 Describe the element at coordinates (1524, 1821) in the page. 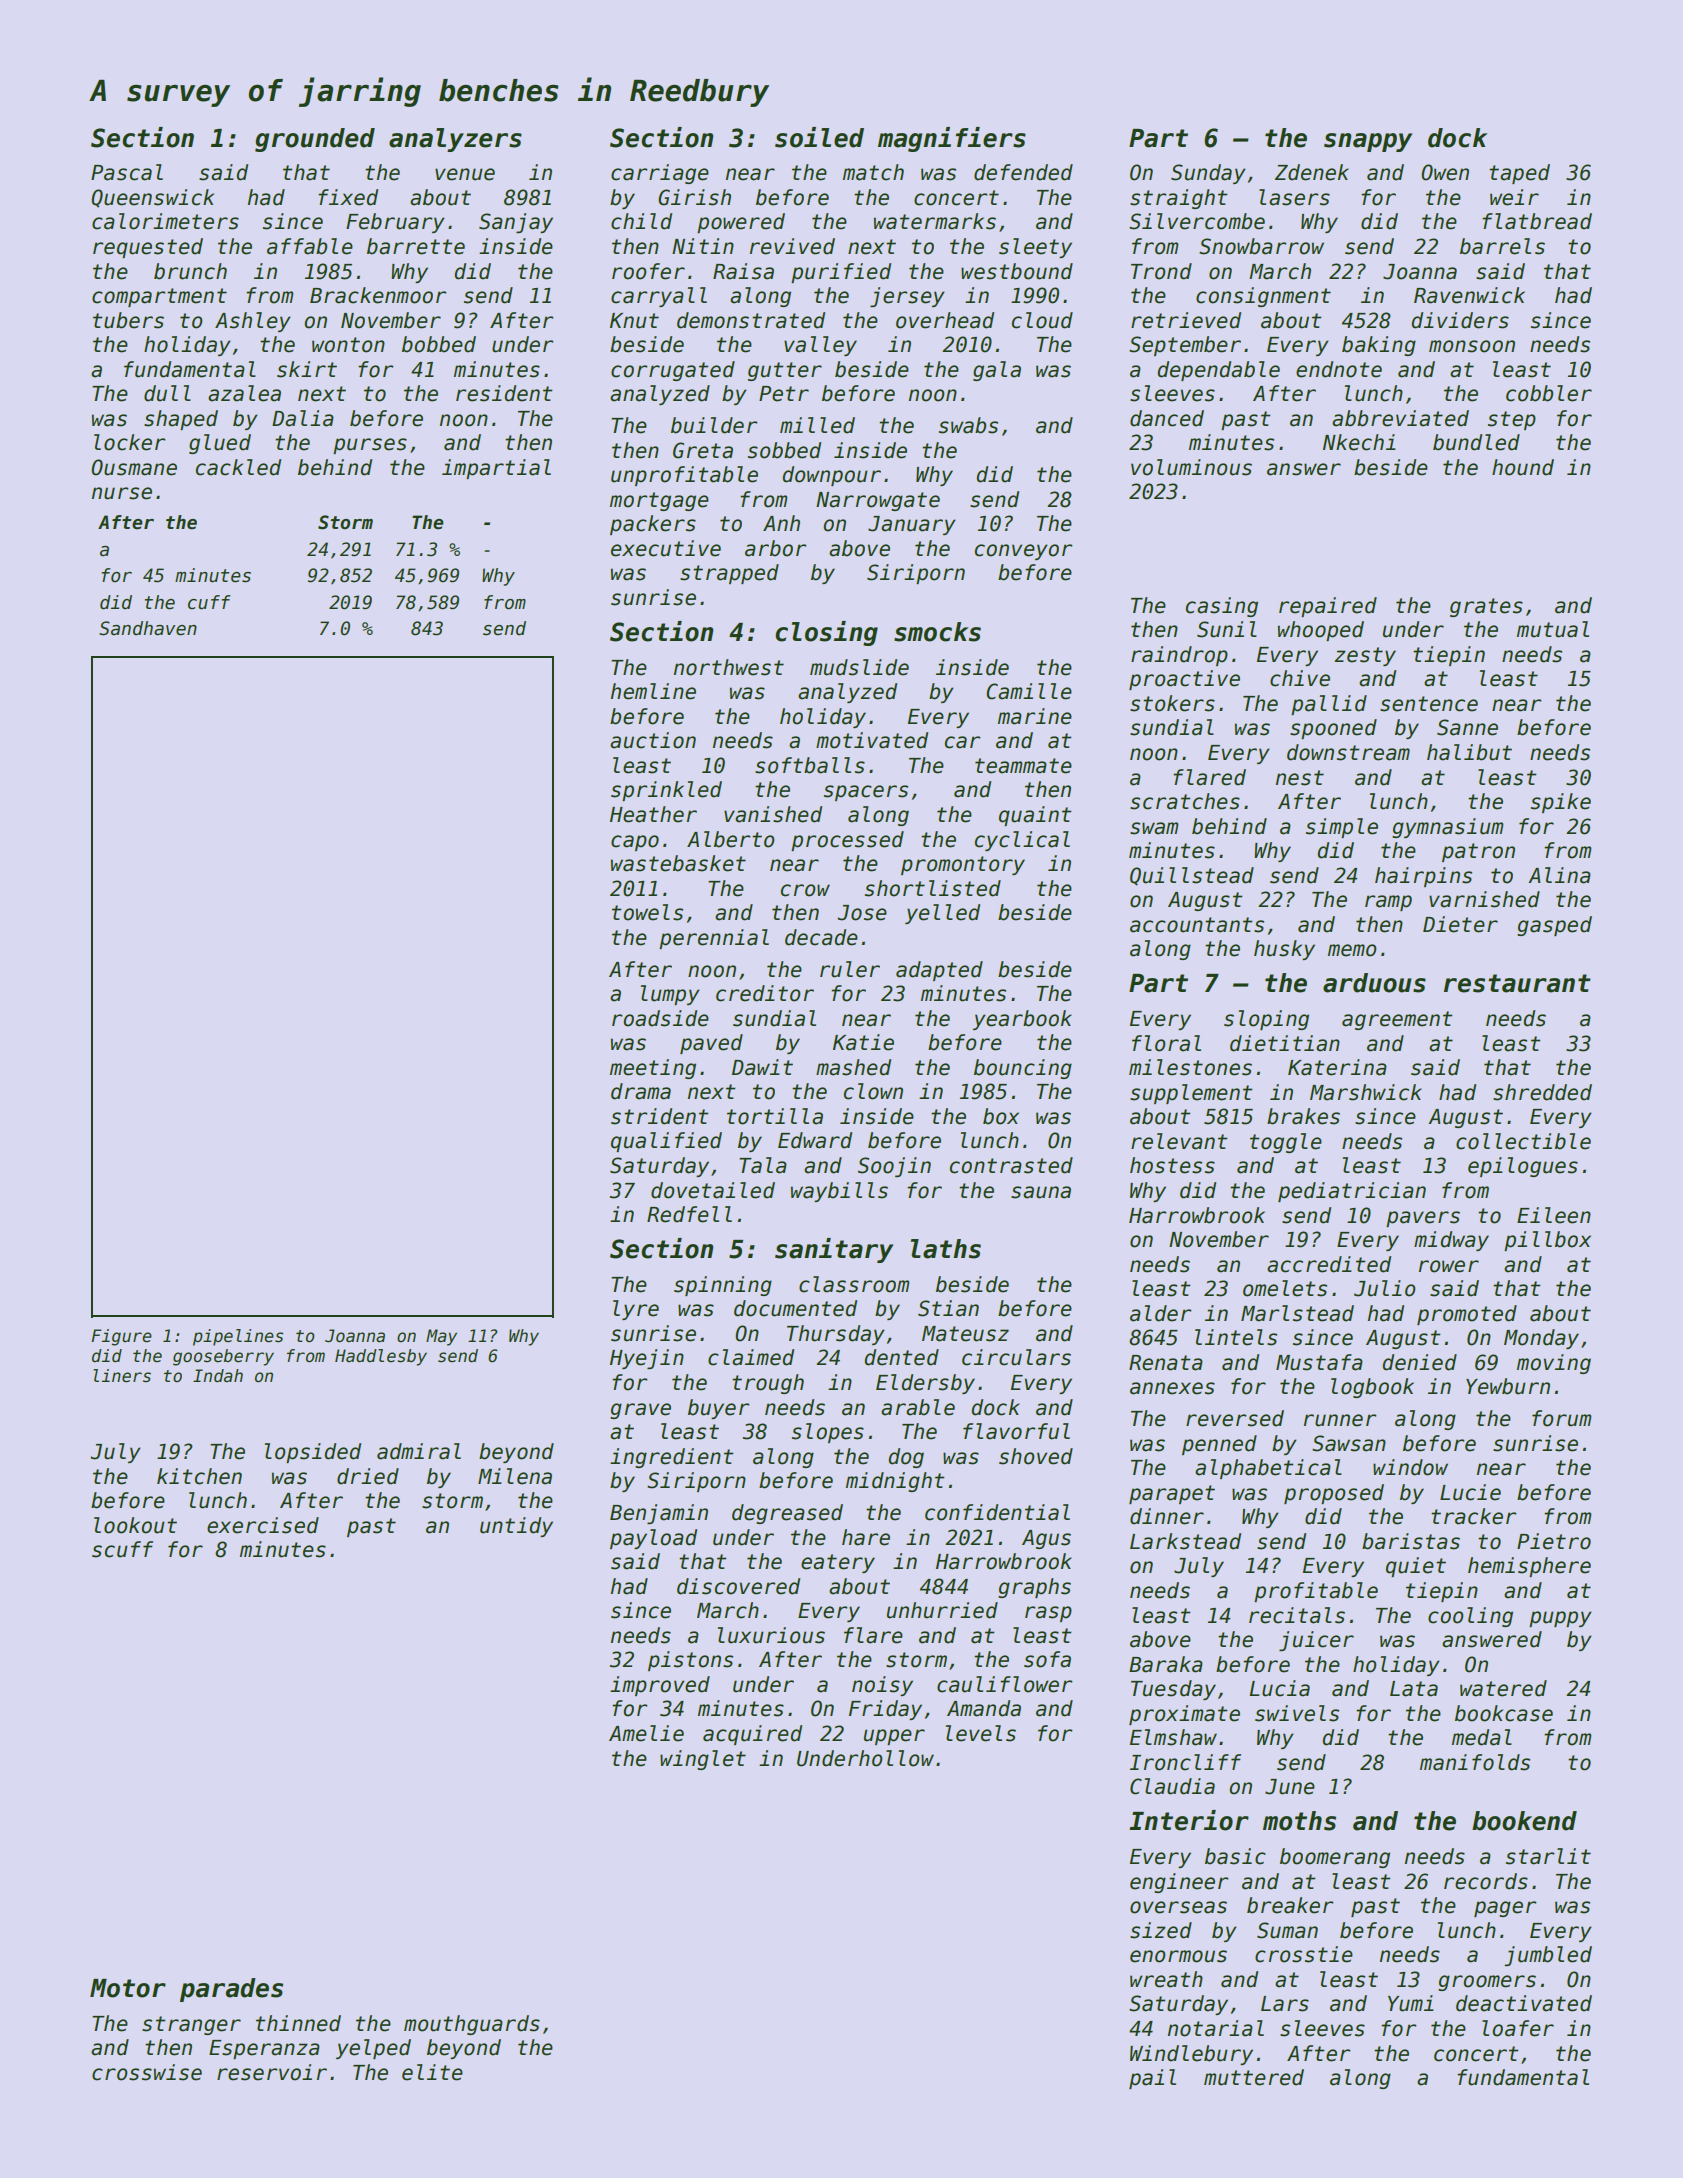

I see `bookend` at that location.
